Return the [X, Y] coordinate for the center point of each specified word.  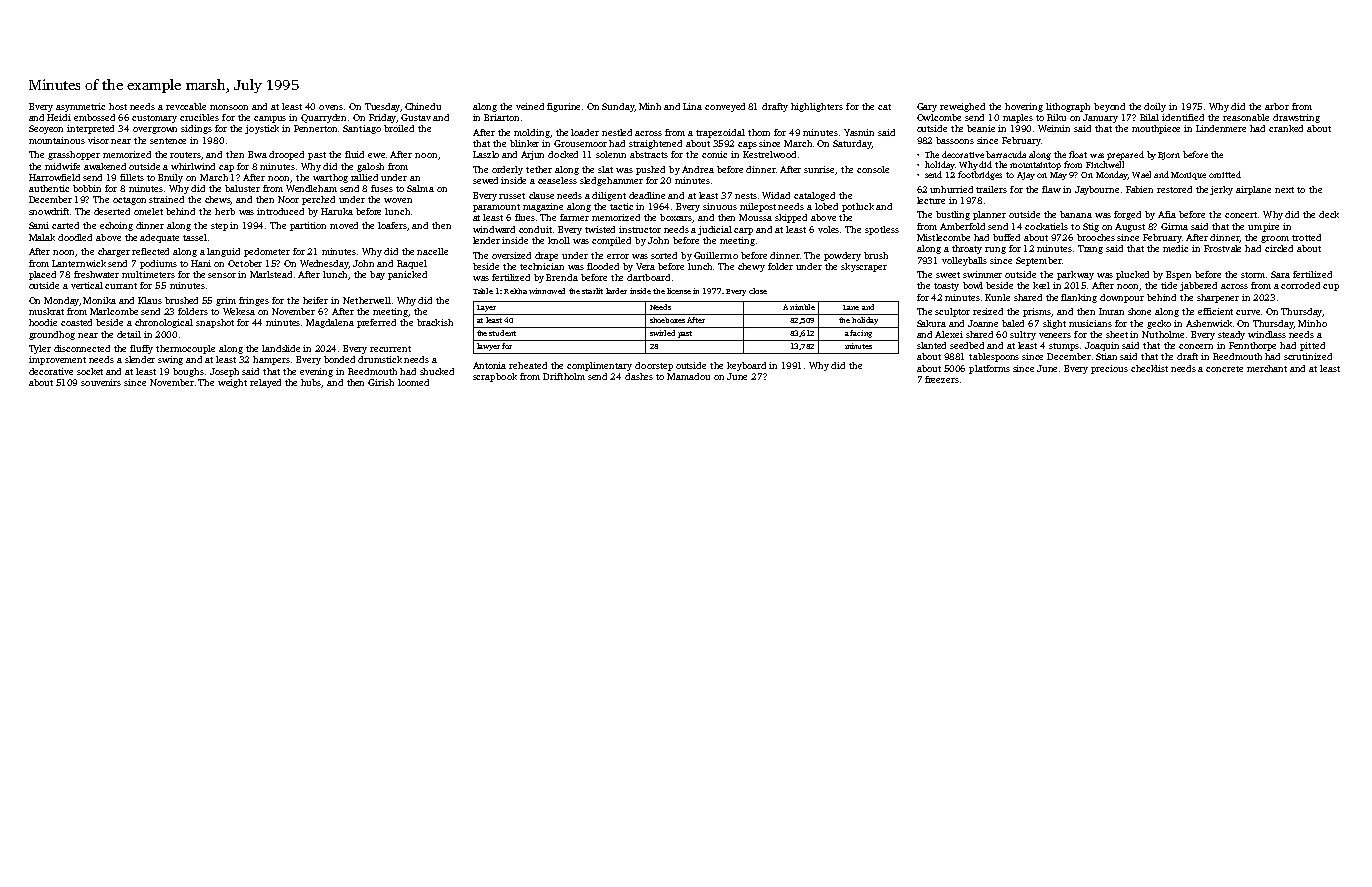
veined [530, 106]
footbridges [980, 175]
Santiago [362, 129]
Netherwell [367, 300]
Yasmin [859, 132]
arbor [1277, 106]
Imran [1111, 311]
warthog [330, 178]
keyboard [746, 366]
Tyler [40, 349]
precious [1109, 369]
